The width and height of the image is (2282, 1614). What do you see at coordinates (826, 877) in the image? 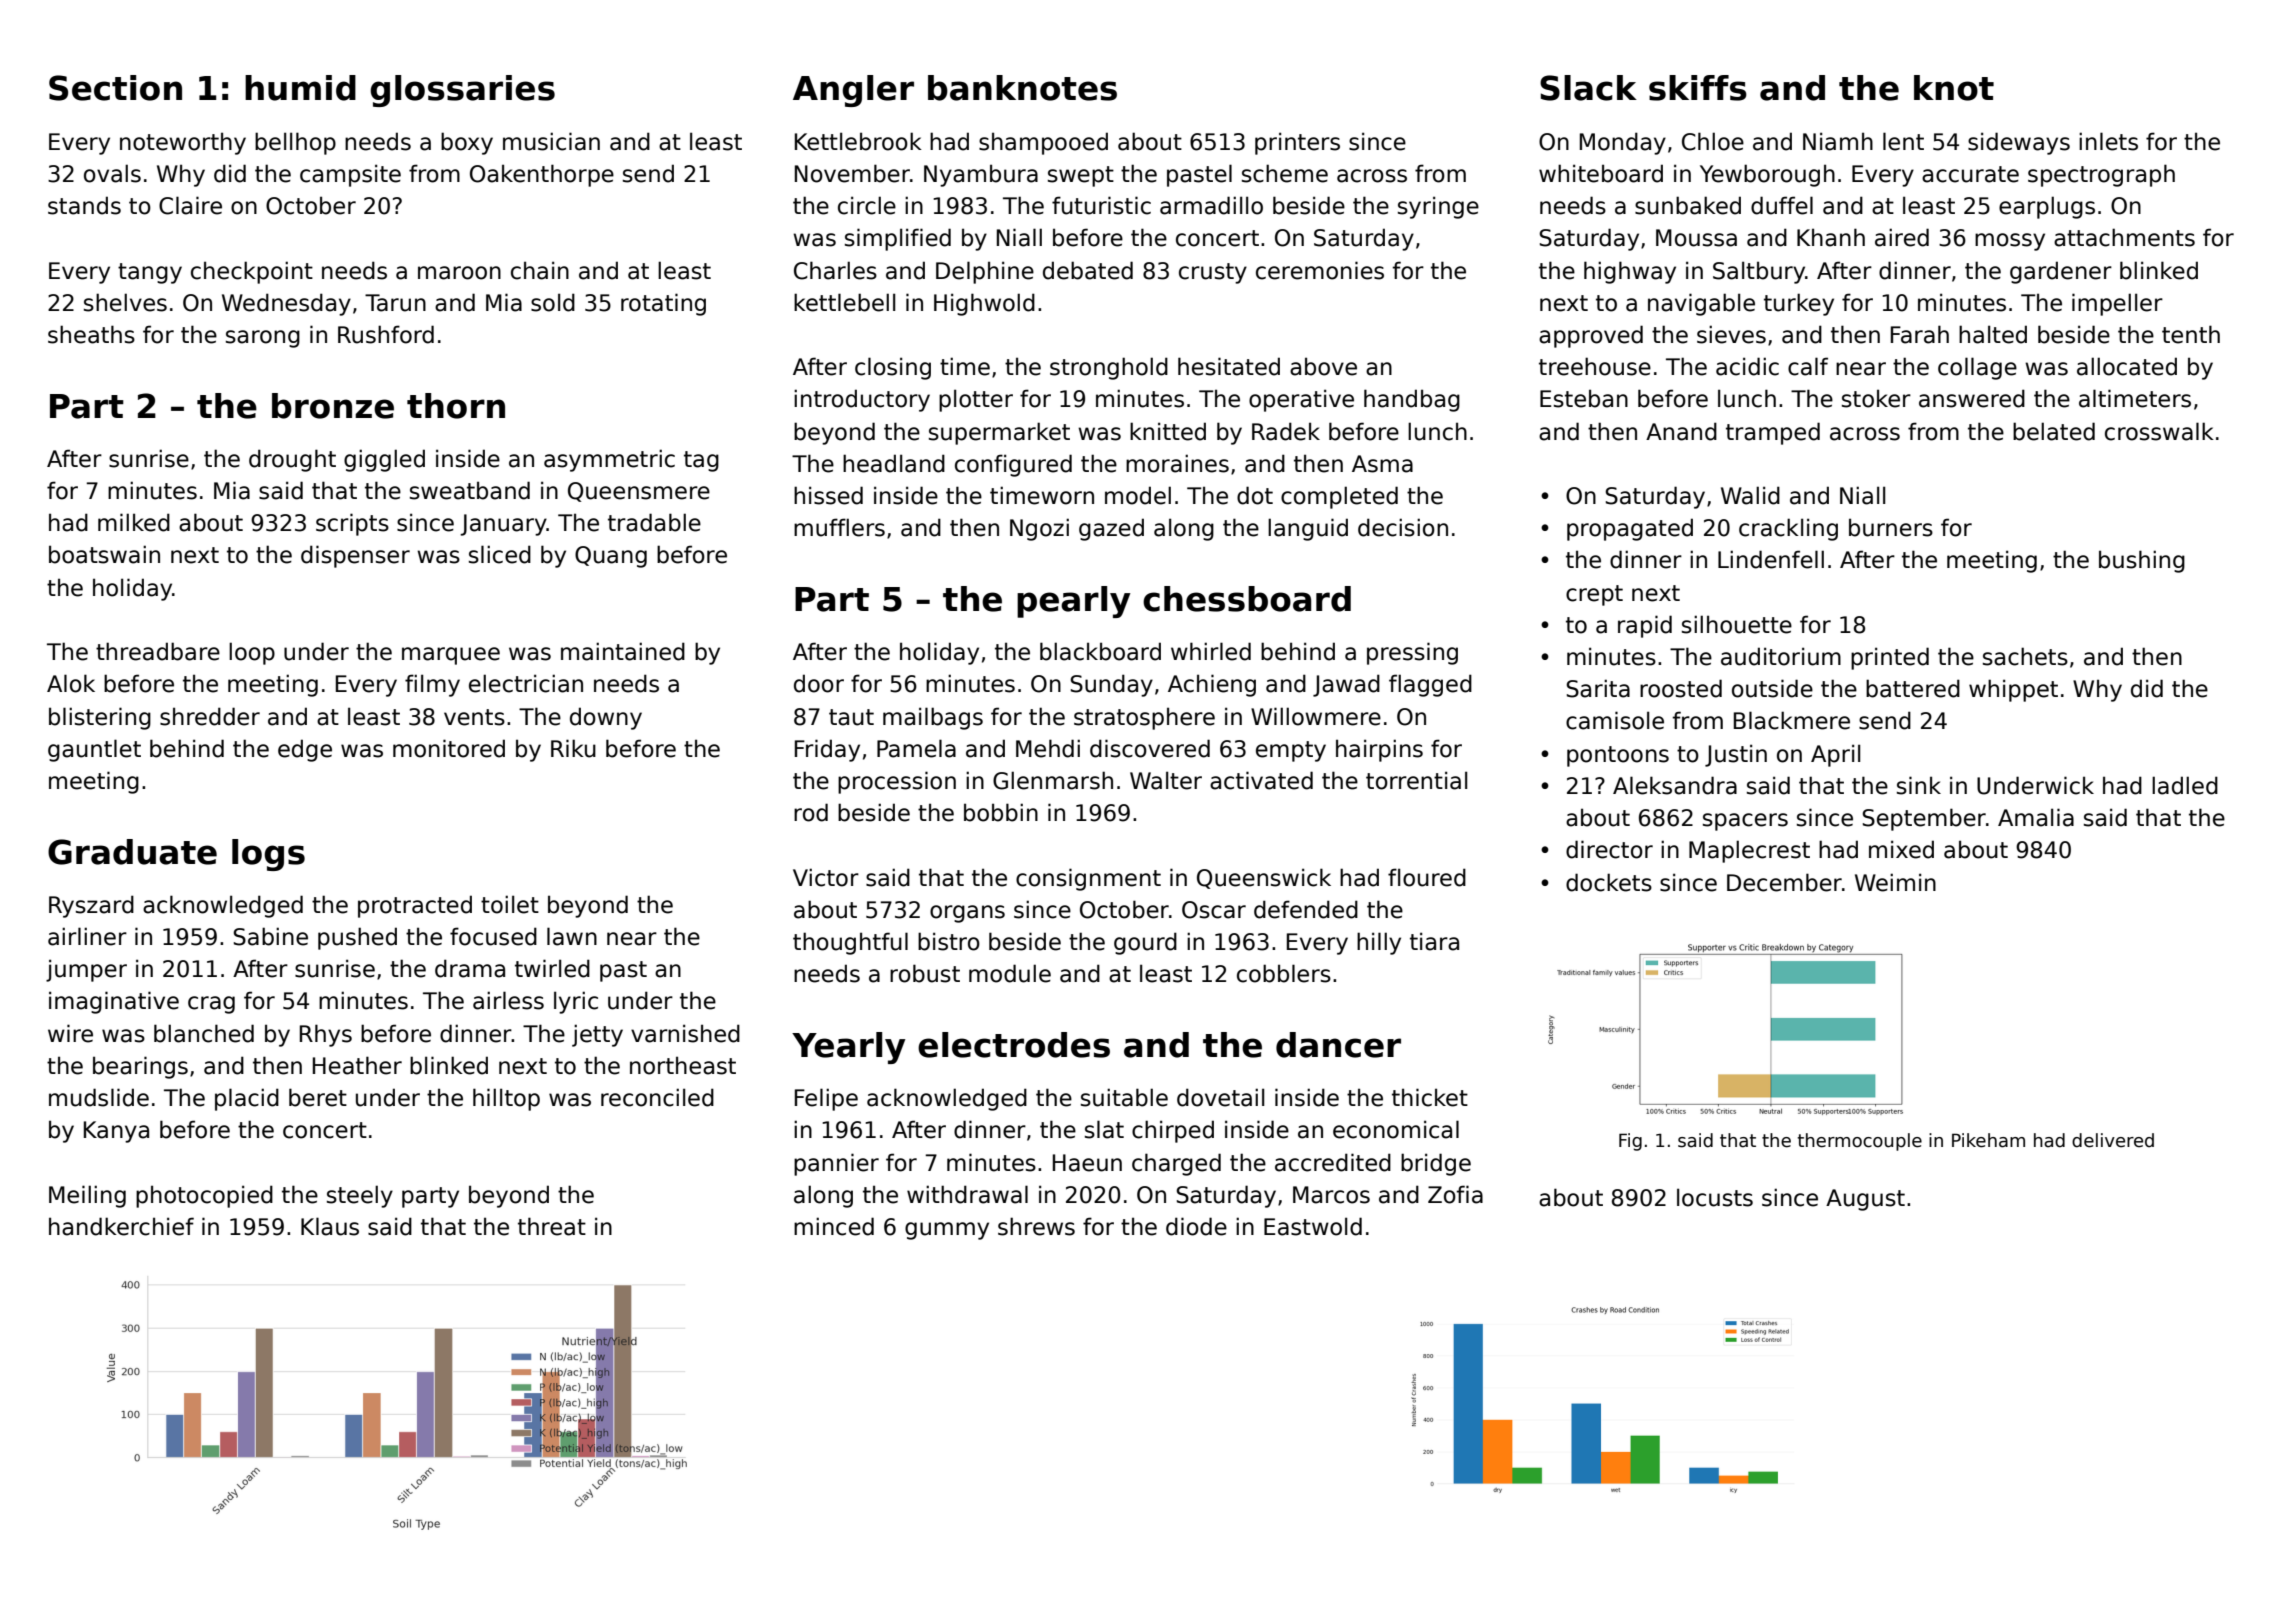
I see `Victor` at bounding box center [826, 877].
